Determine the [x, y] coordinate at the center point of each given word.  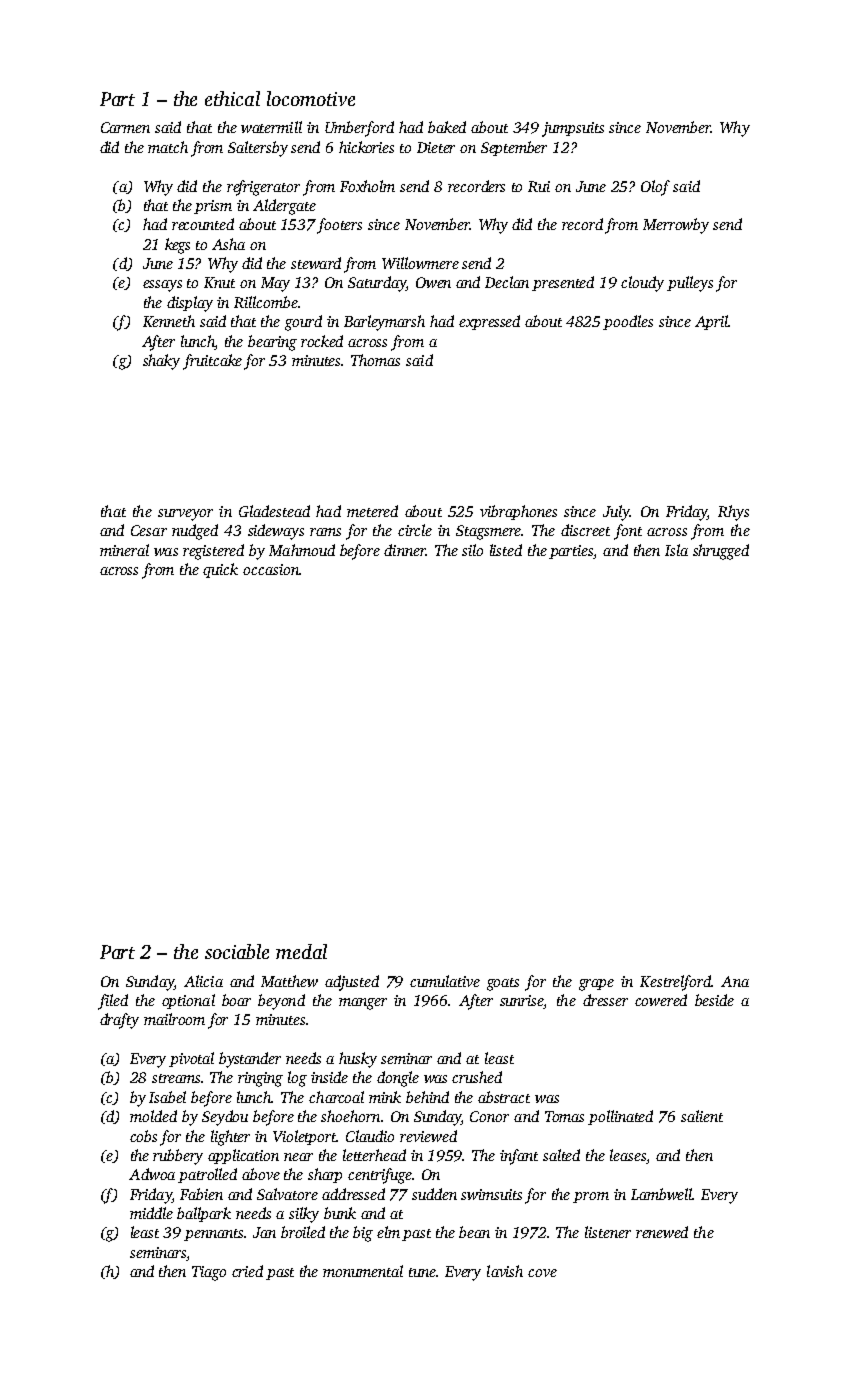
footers [339, 226]
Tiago [209, 1273]
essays [162, 286]
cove [542, 1273]
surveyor [185, 515]
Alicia [203, 981]
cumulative [445, 981]
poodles [628, 322]
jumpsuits [573, 129]
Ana [735, 981]
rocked [322, 341]
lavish [505, 1271]
